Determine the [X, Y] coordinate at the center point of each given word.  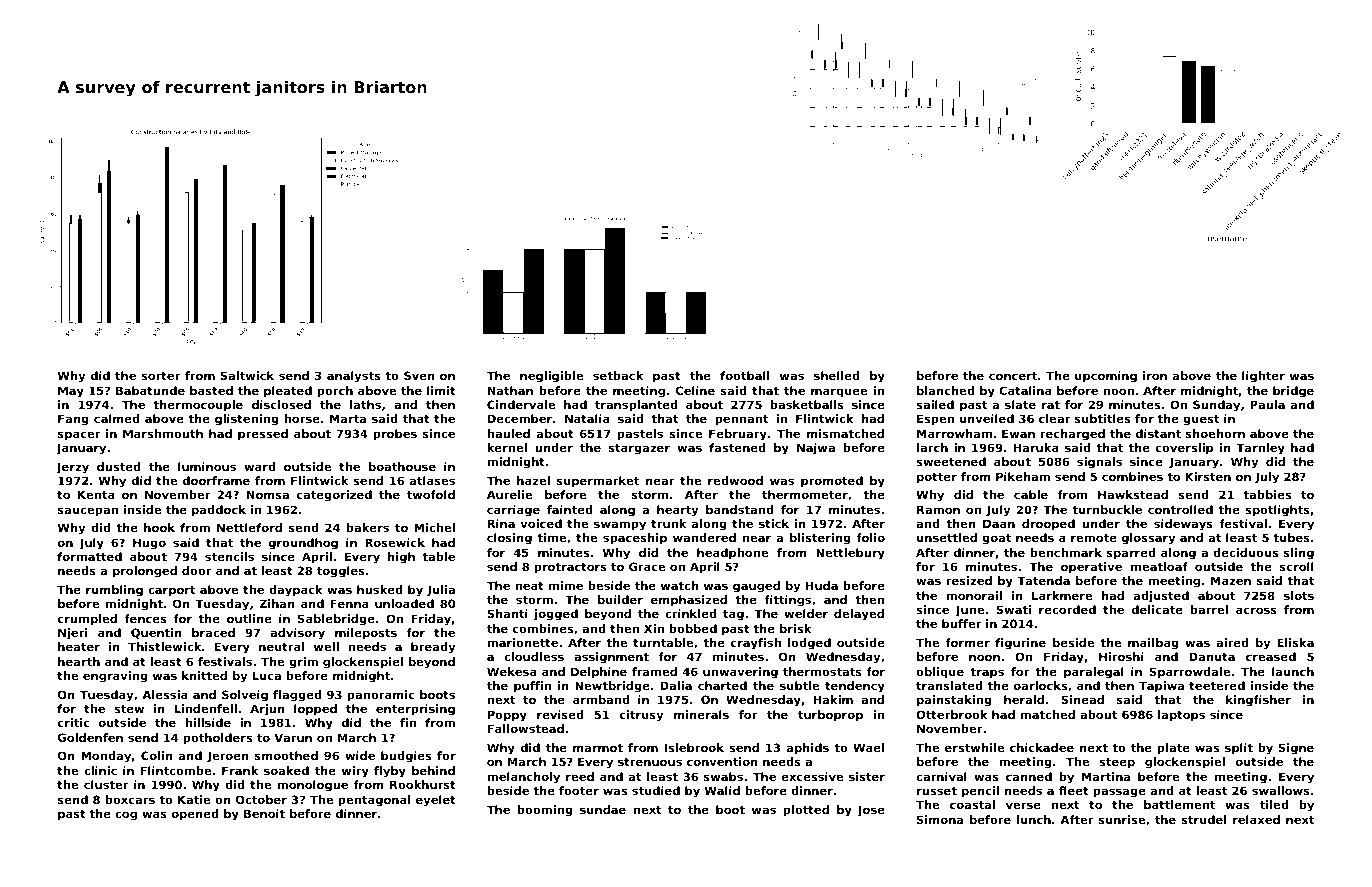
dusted [119, 466]
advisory [297, 634]
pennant [741, 420]
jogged [556, 615]
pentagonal [374, 801]
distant [1158, 433]
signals [1099, 463]
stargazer [639, 449]
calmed [117, 418]
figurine [1020, 644]
